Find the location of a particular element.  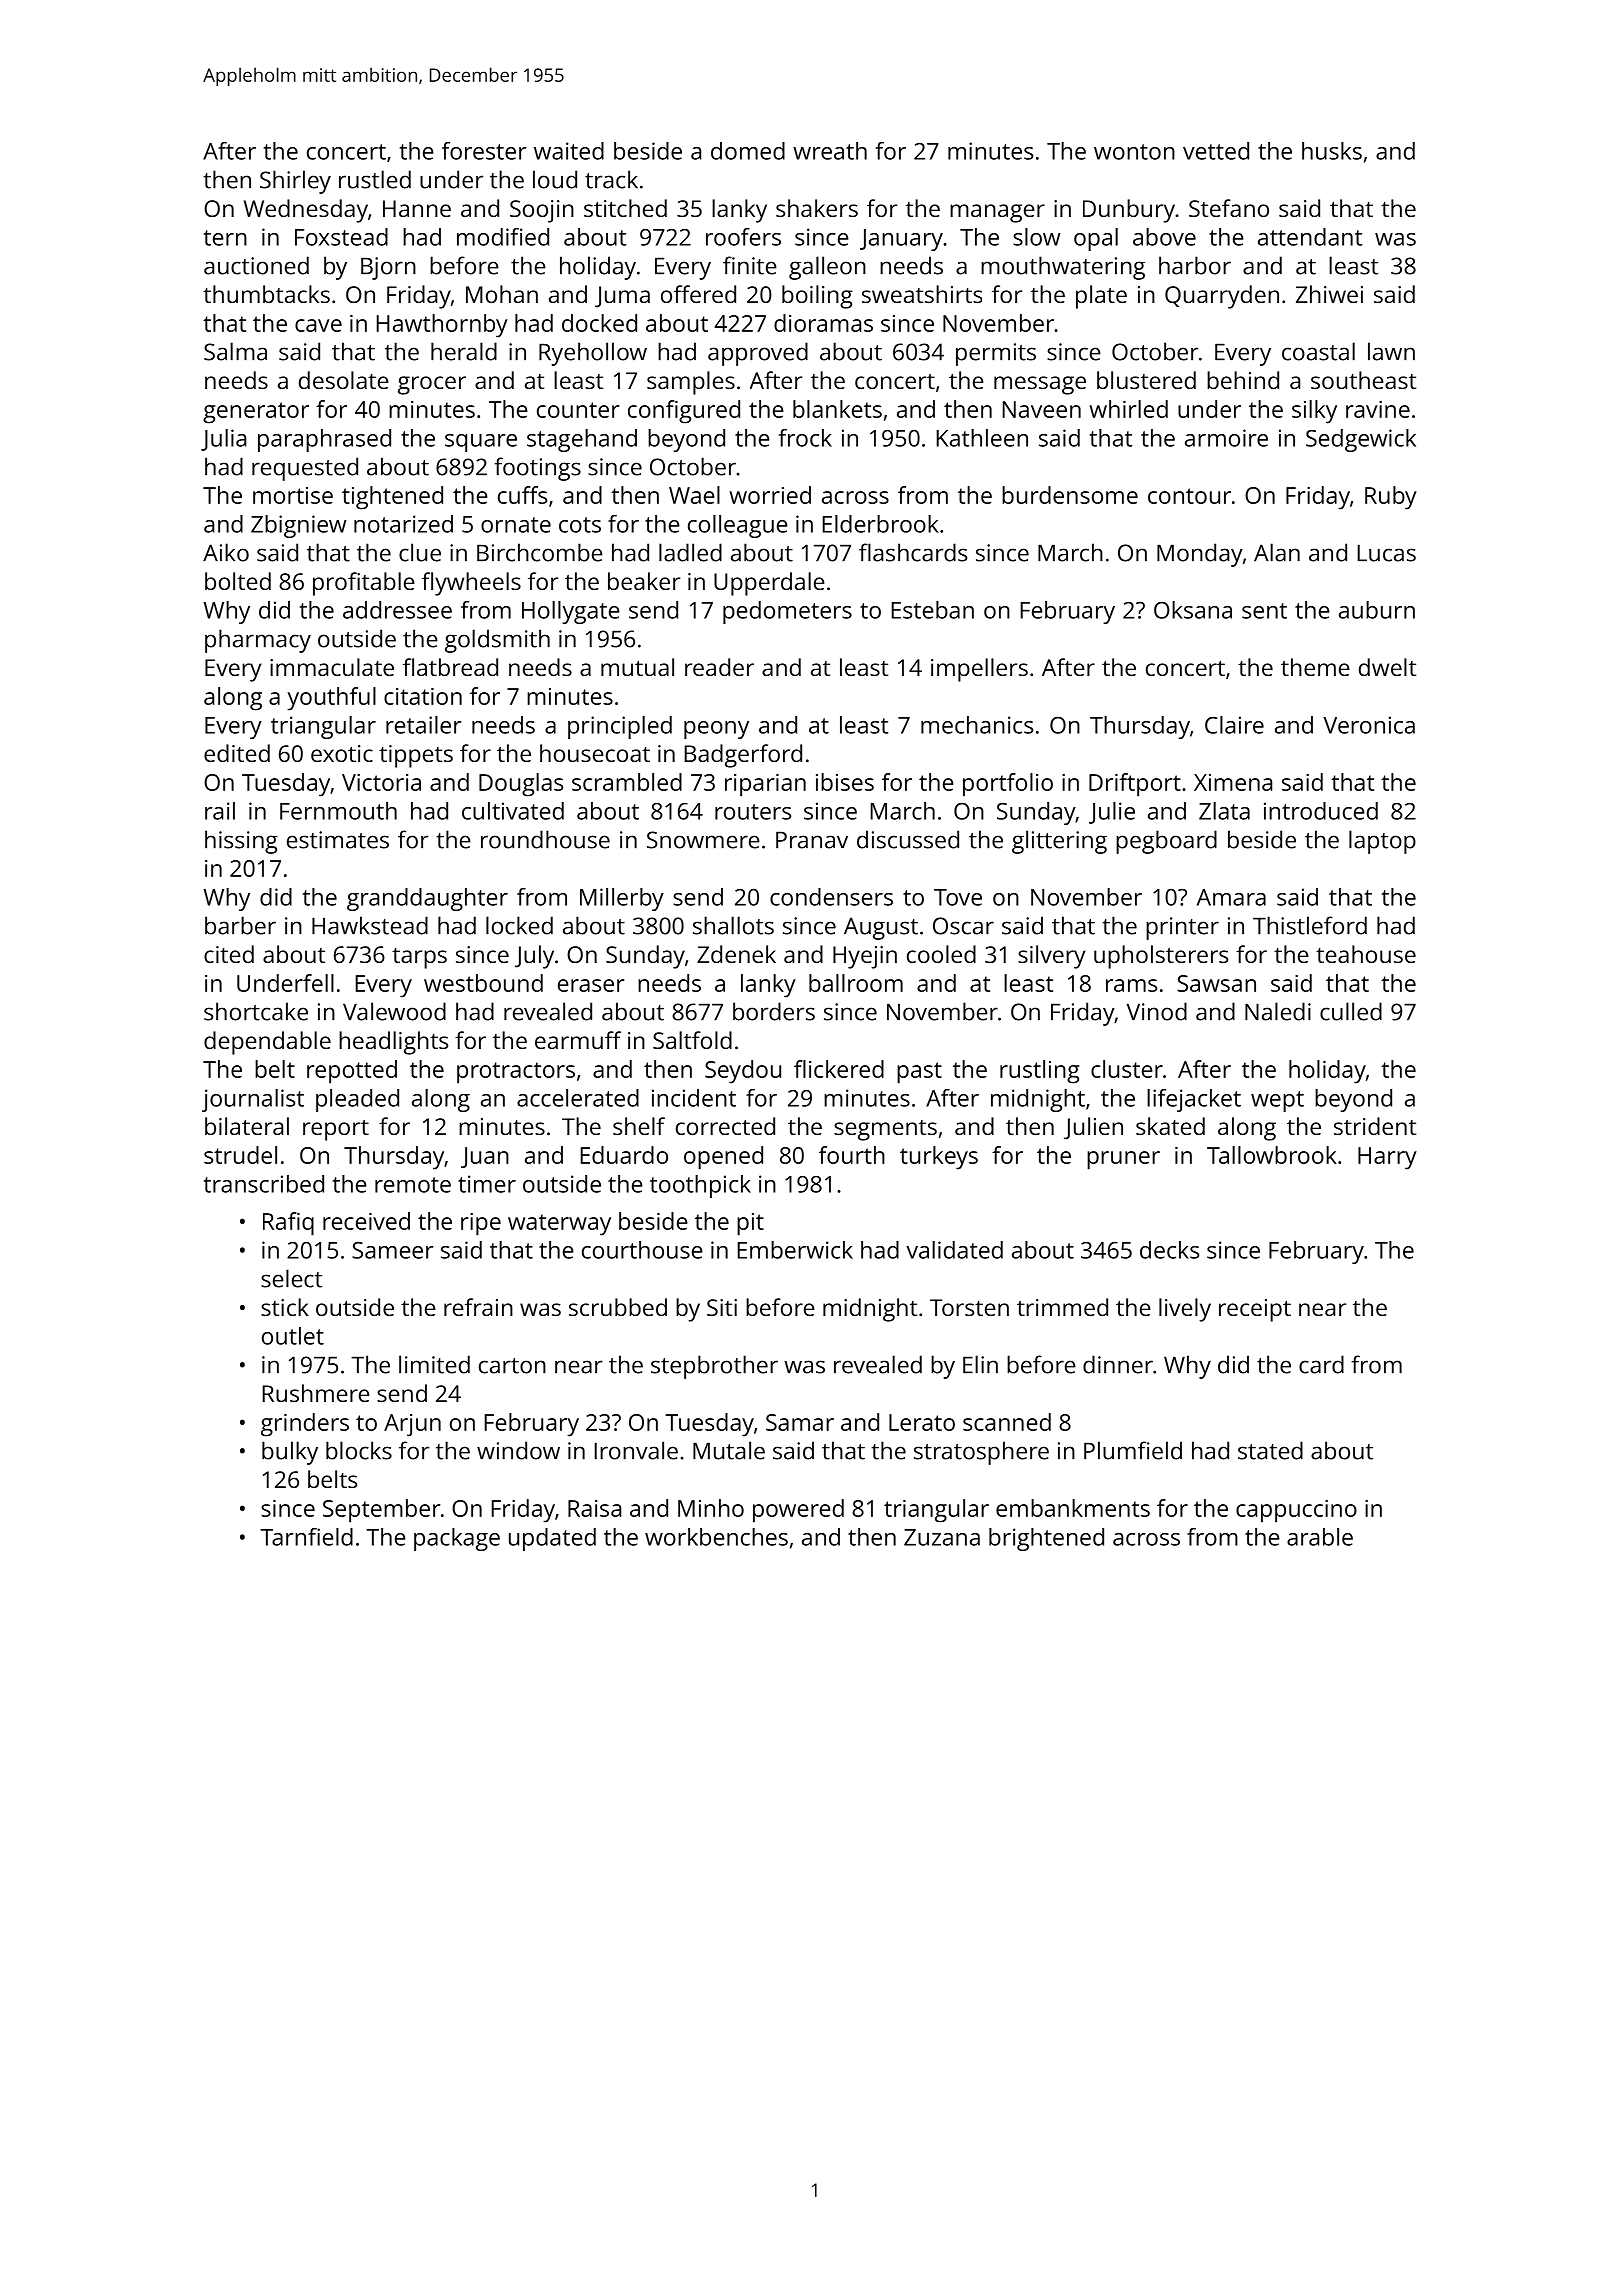

cluster is located at coordinates (1127, 1069).
